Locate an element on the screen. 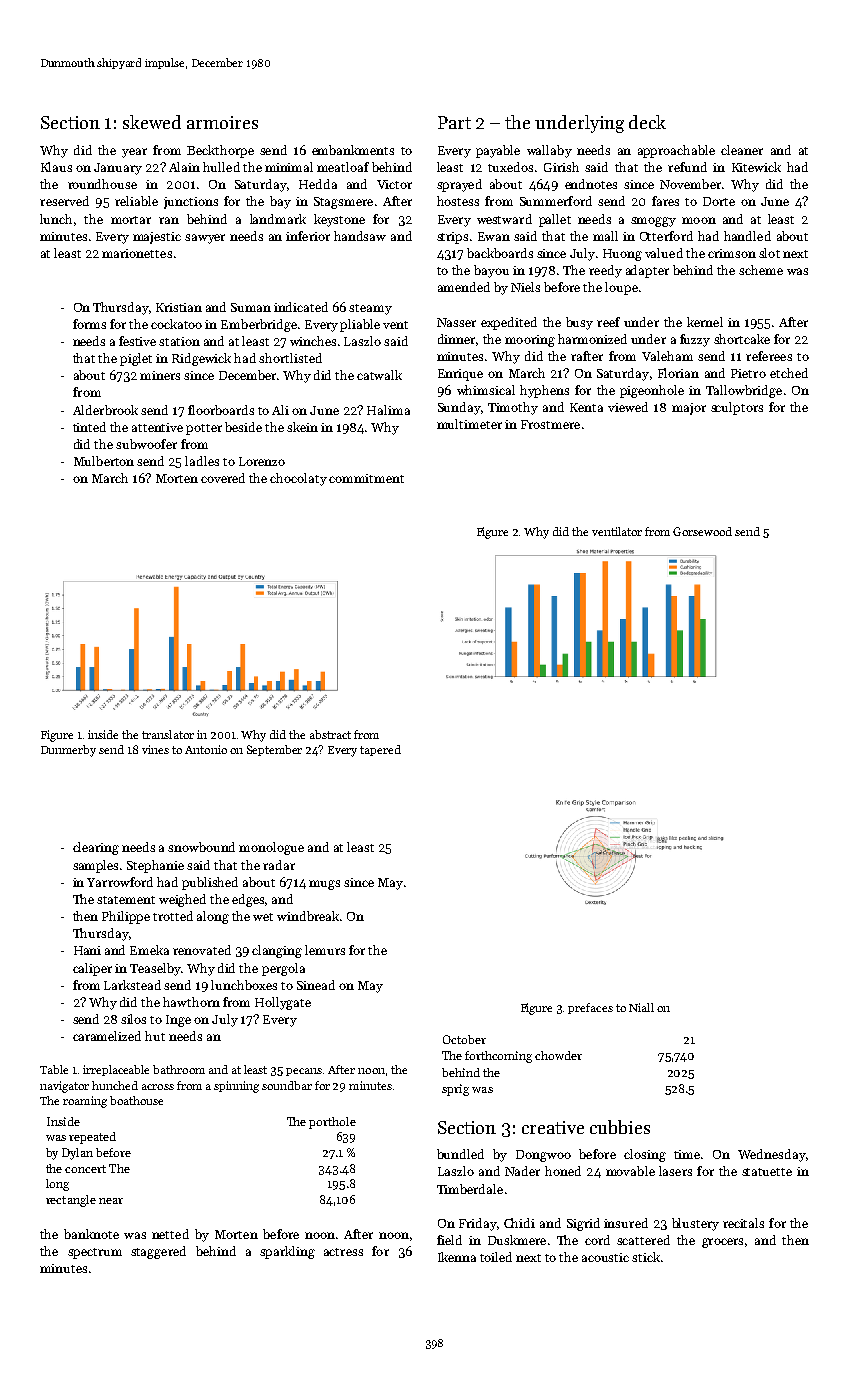 Image resolution: width=849 pixels, height=1400 pixels. cleaner is located at coordinates (742, 150).
